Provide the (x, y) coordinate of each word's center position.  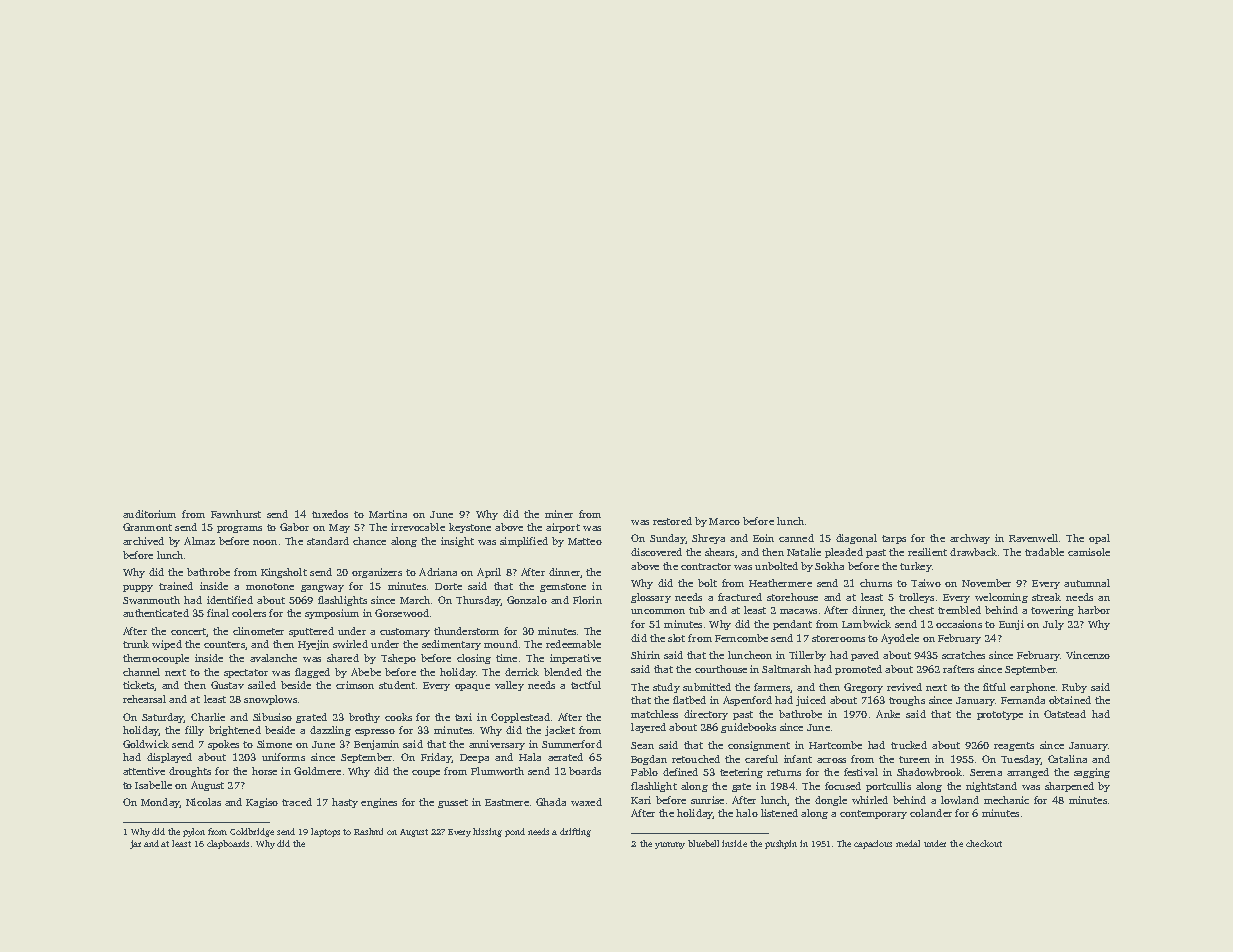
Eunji (1011, 625)
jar (135, 844)
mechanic (1006, 800)
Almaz (199, 541)
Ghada (551, 802)
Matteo (585, 541)
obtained (1070, 700)
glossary (651, 598)
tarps (894, 539)
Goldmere (317, 771)
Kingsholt (284, 573)
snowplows (270, 700)
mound (501, 644)
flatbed (689, 700)
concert (188, 631)
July (1053, 625)
